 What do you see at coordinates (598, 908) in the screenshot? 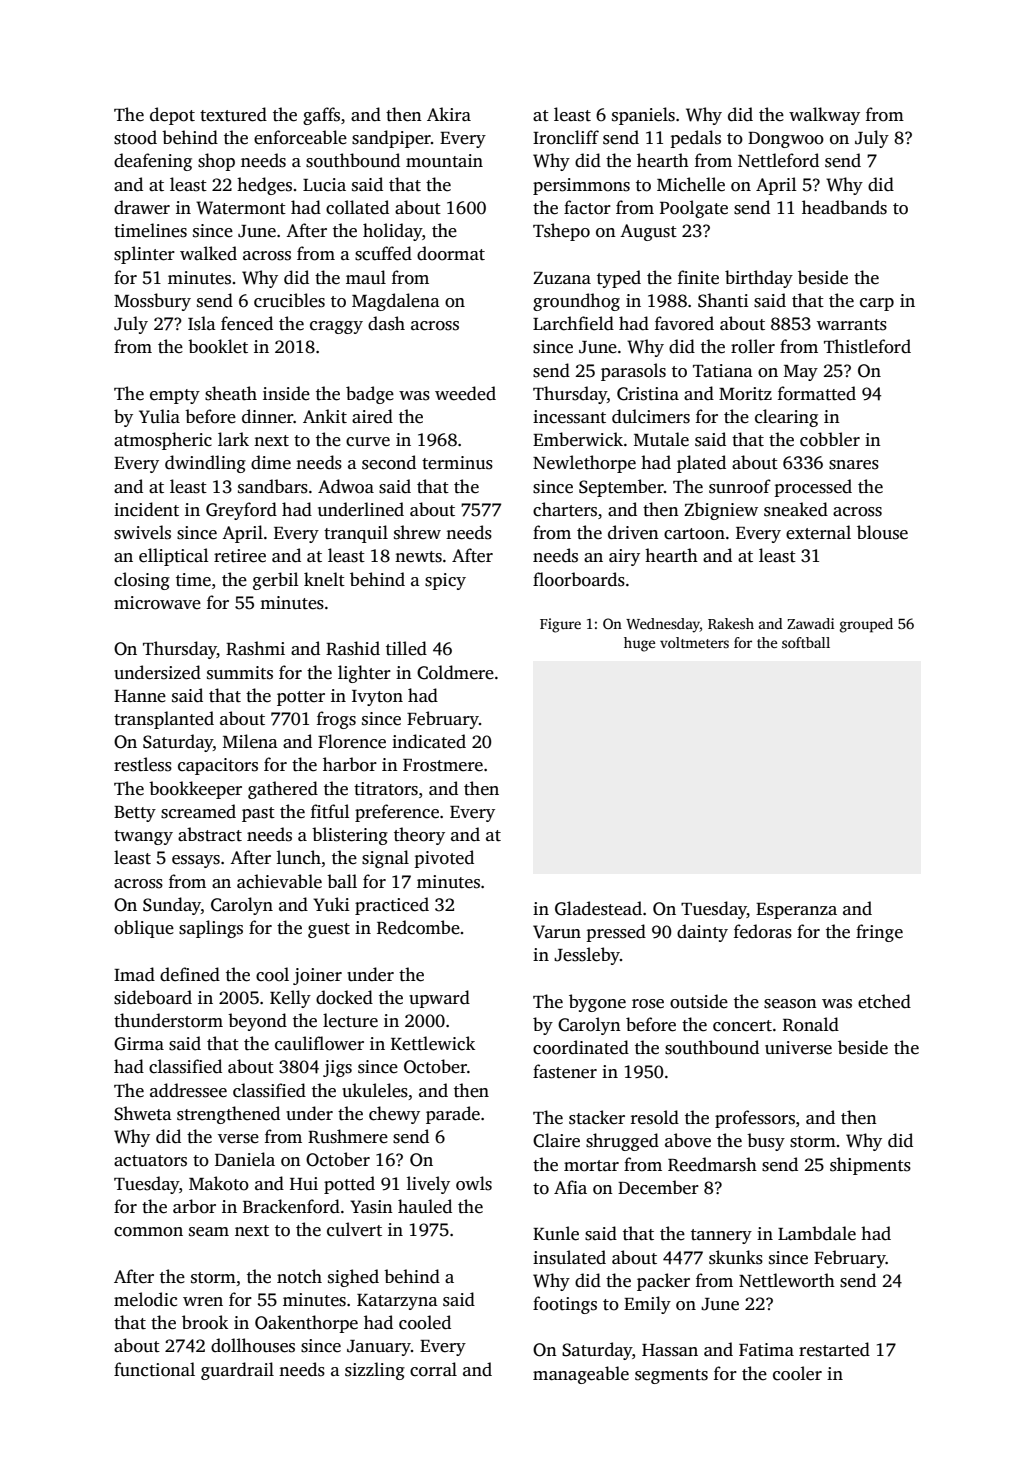
I see `Gladestead` at bounding box center [598, 908].
